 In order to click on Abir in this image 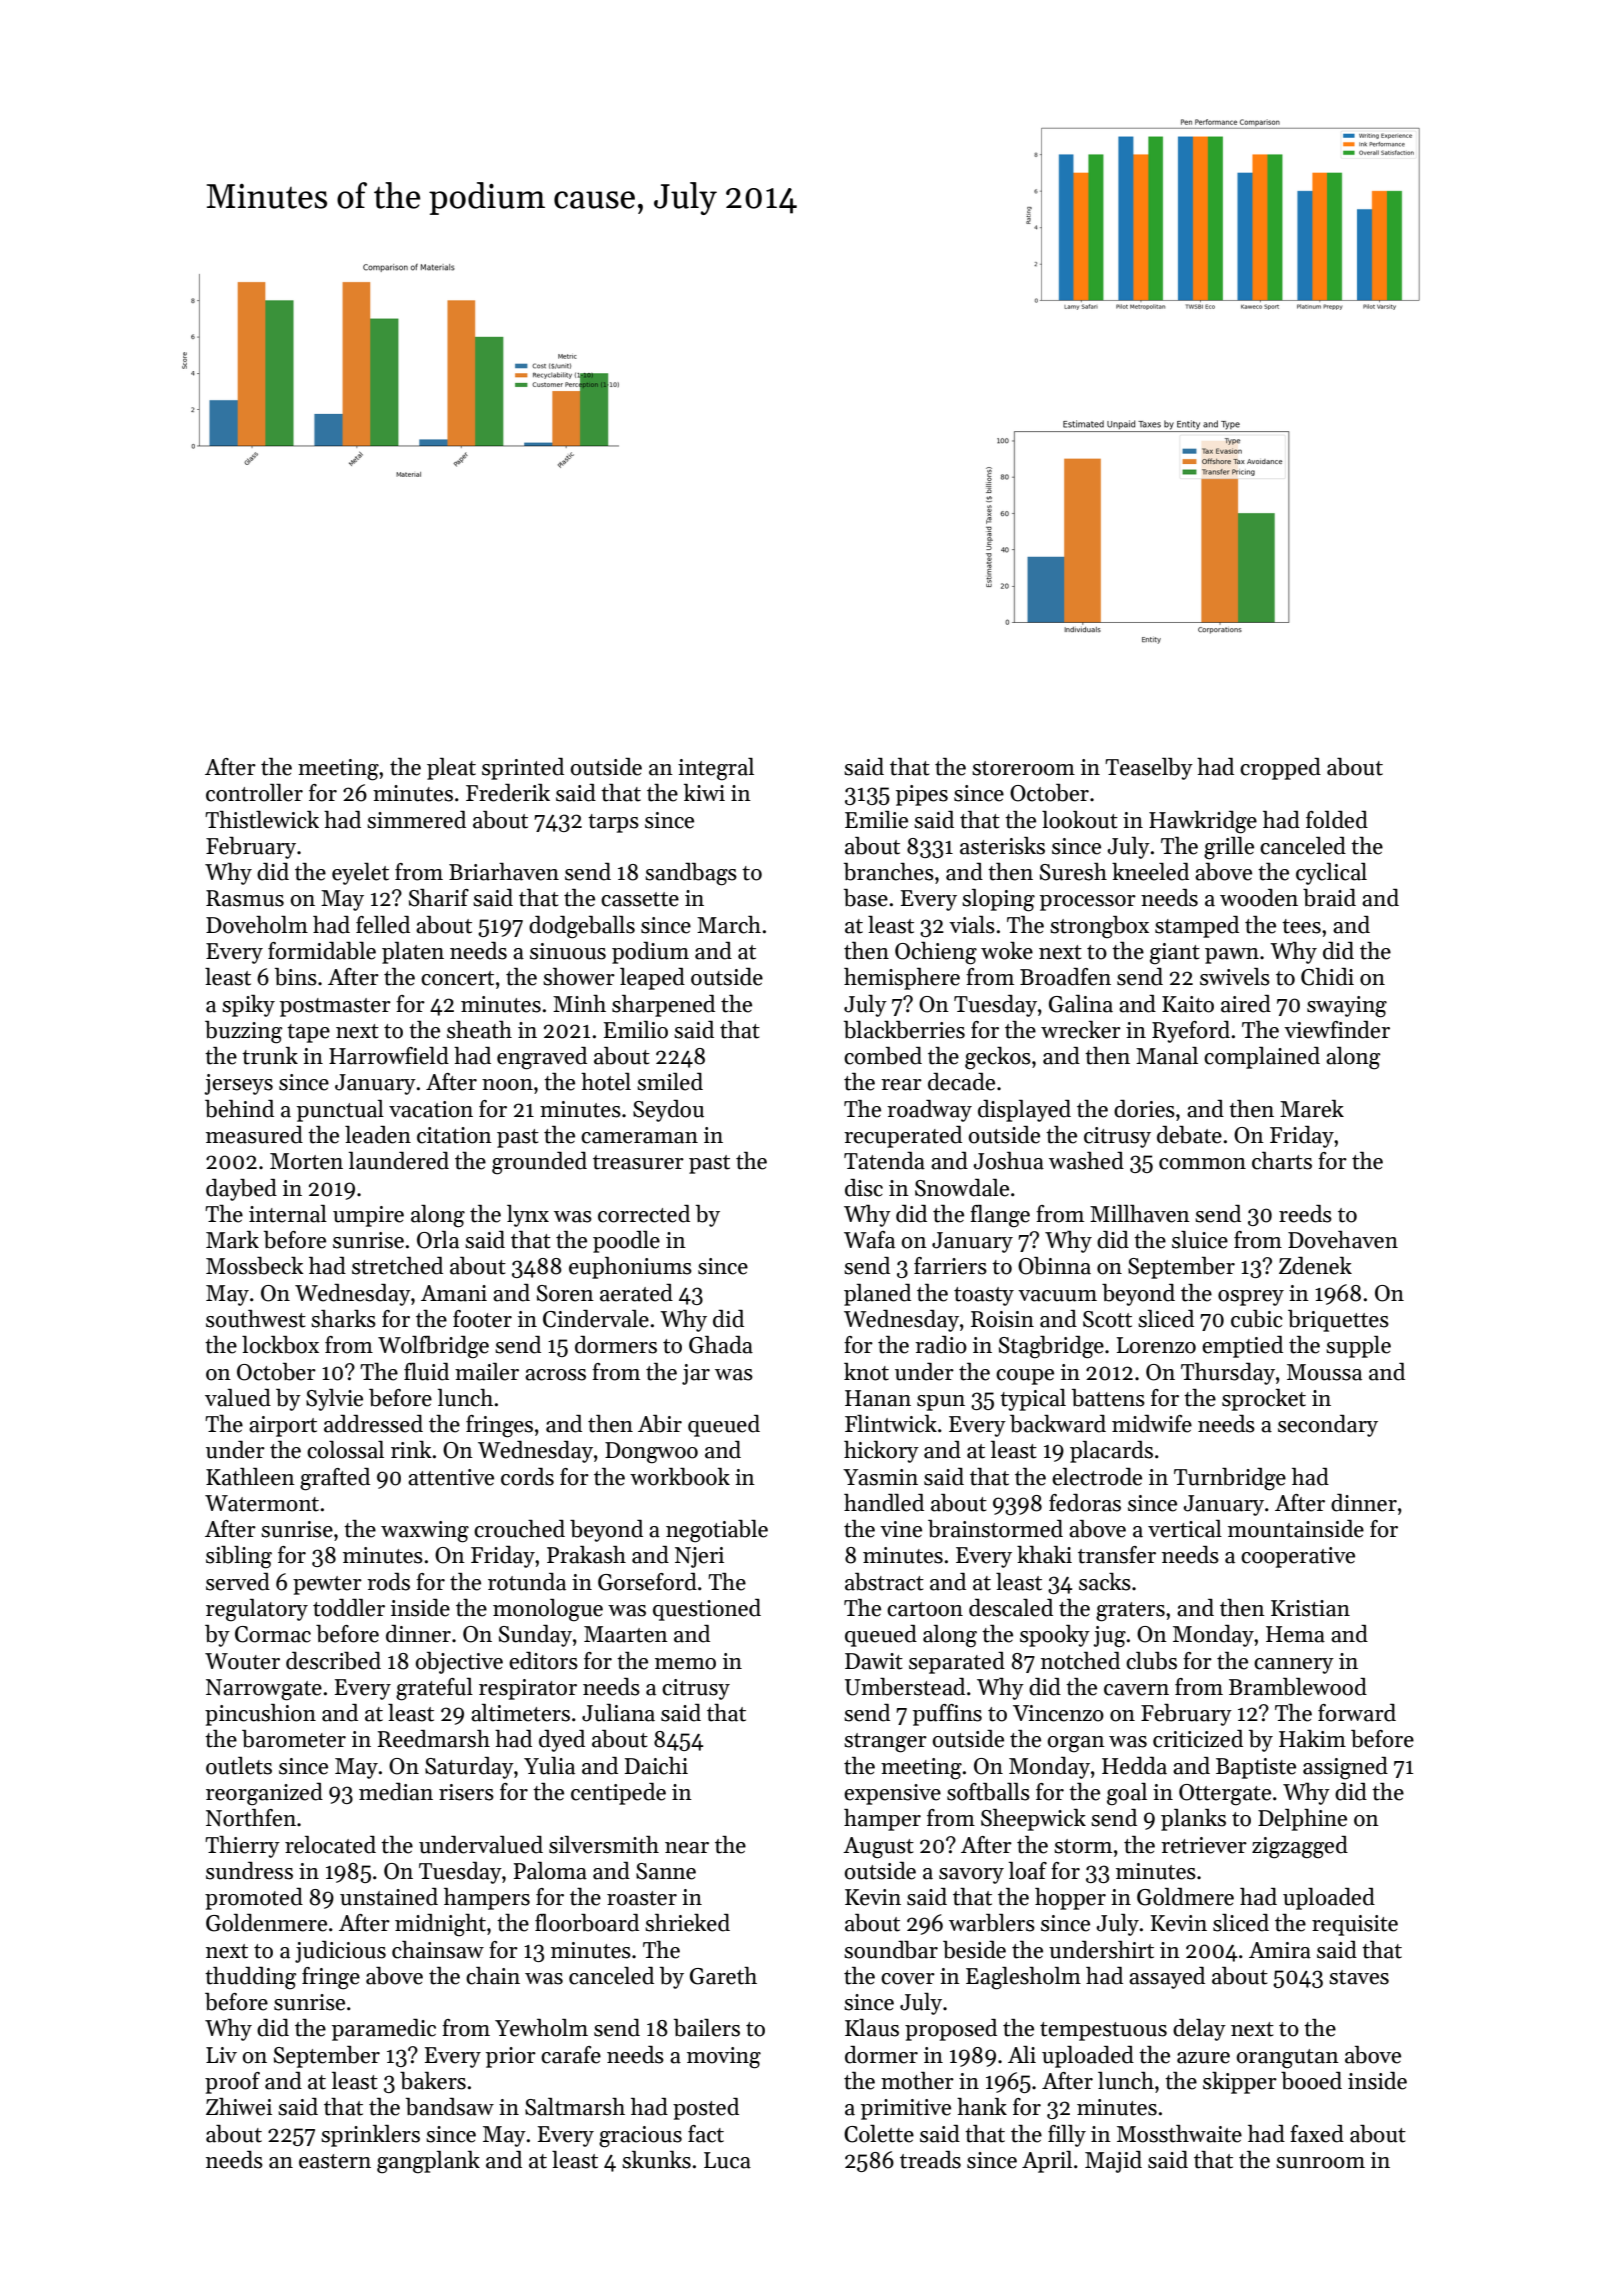, I will do `click(660, 1424)`.
